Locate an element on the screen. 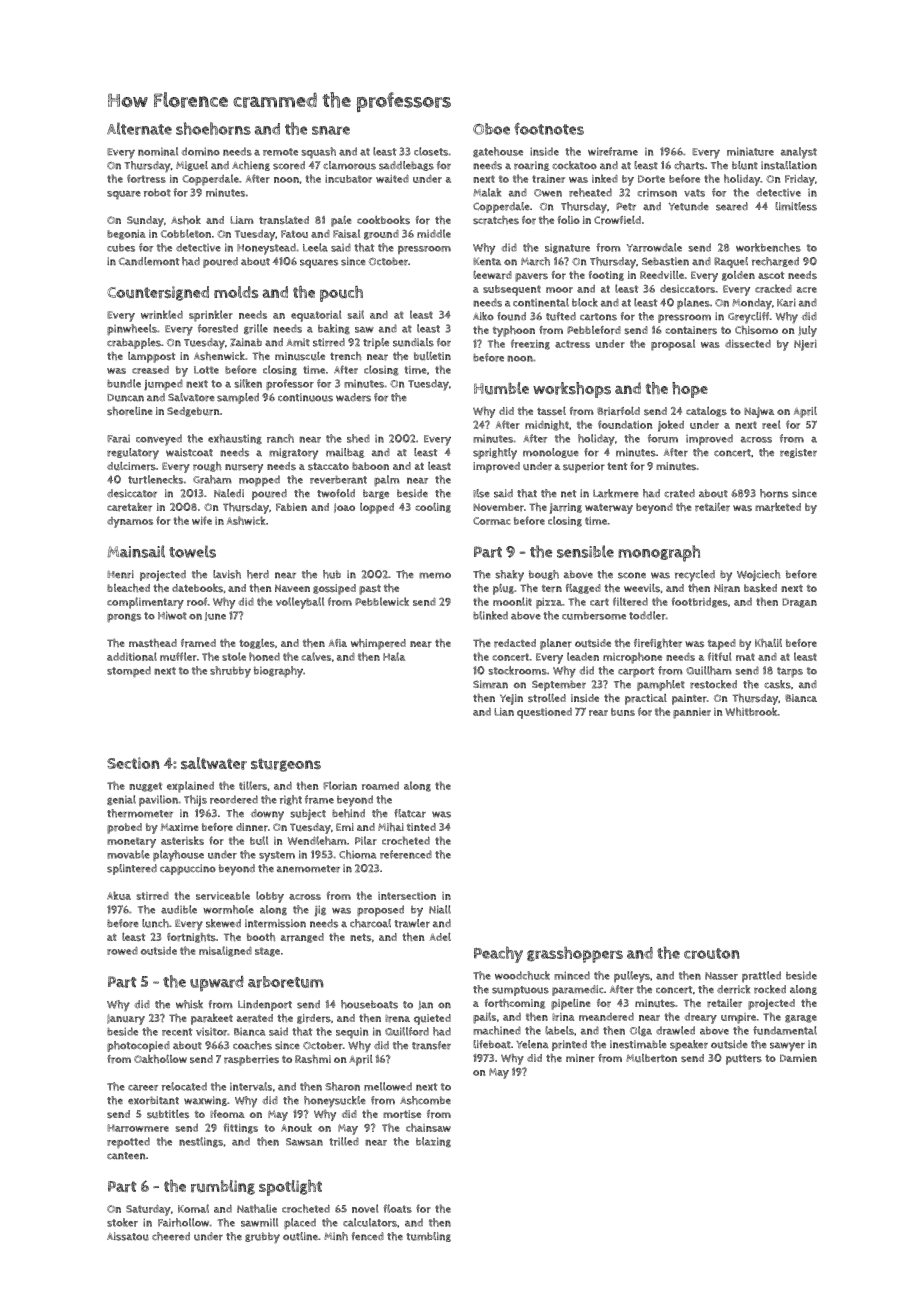 The image size is (924, 1308). rowed is located at coordinates (122, 950).
